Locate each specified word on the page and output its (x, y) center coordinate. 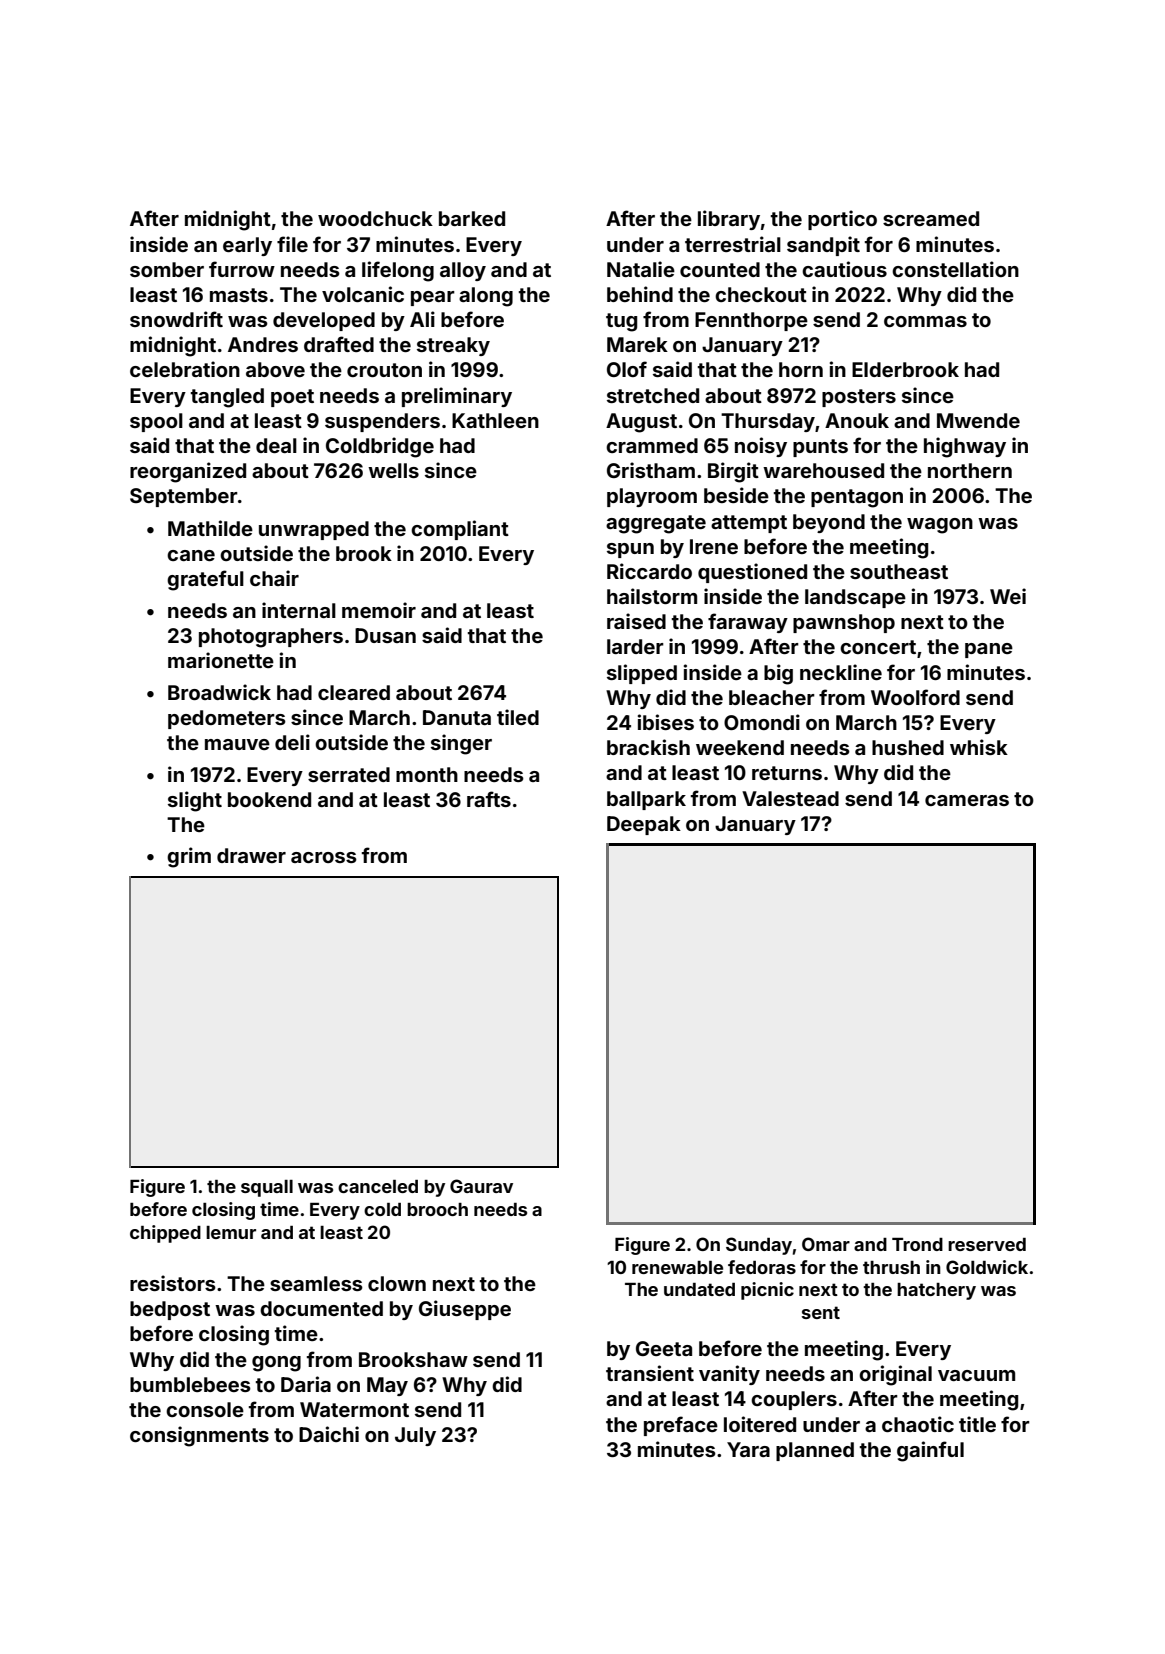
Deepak (644, 825)
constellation (955, 269)
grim (189, 857)
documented (321, 1308)
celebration (185, 369)
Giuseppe (465, 1310)
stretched (653, 395)
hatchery (936, 1291)
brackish (648, 747)
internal (299, 610)
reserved (987, 1244)
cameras (967, 800)
